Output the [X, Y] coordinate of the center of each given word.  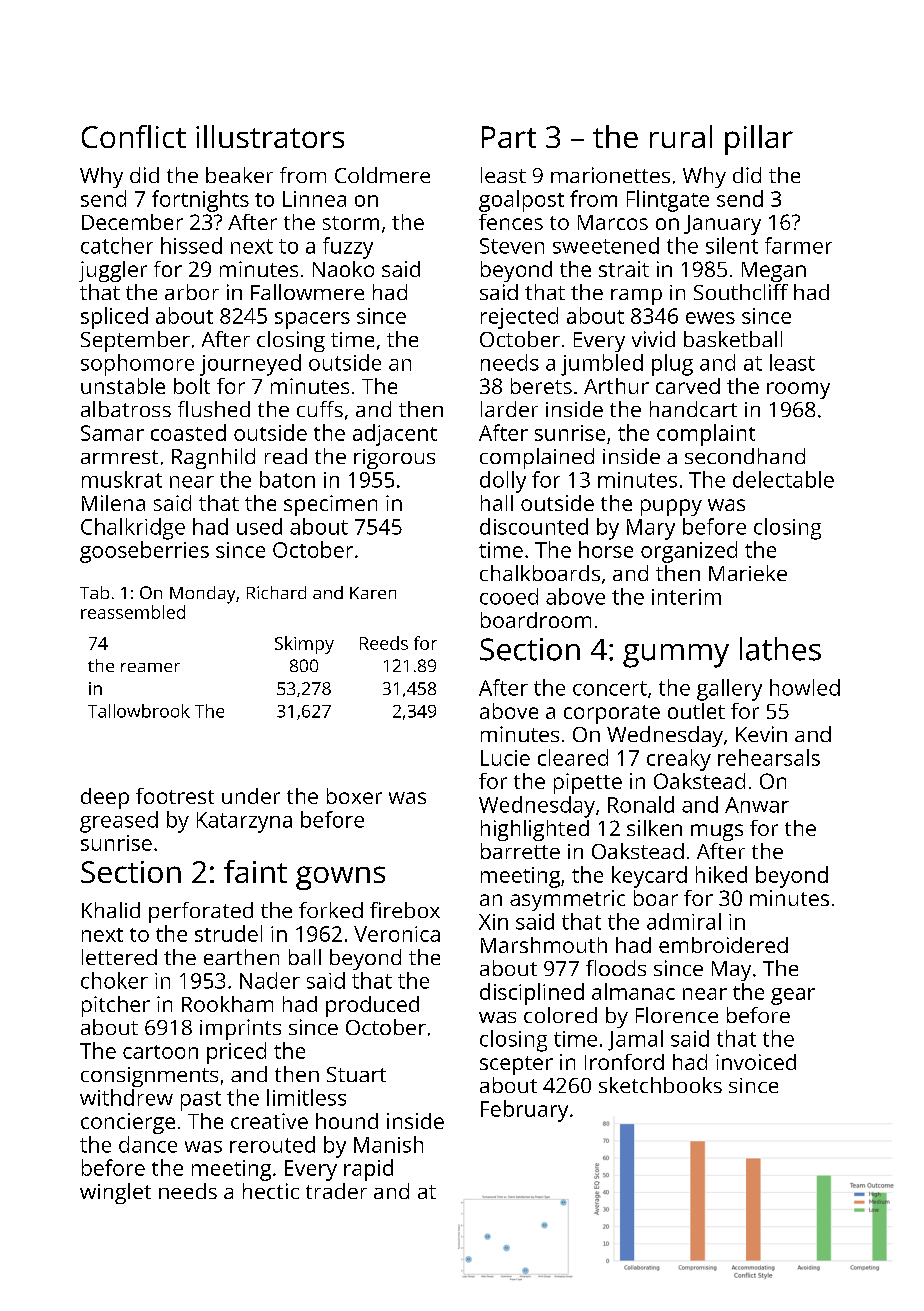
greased [119, 822]
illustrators [270, 136]
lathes [780, 649]
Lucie [505, 758]
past [201, 1101]
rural [681, 136]
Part [509, 137]
